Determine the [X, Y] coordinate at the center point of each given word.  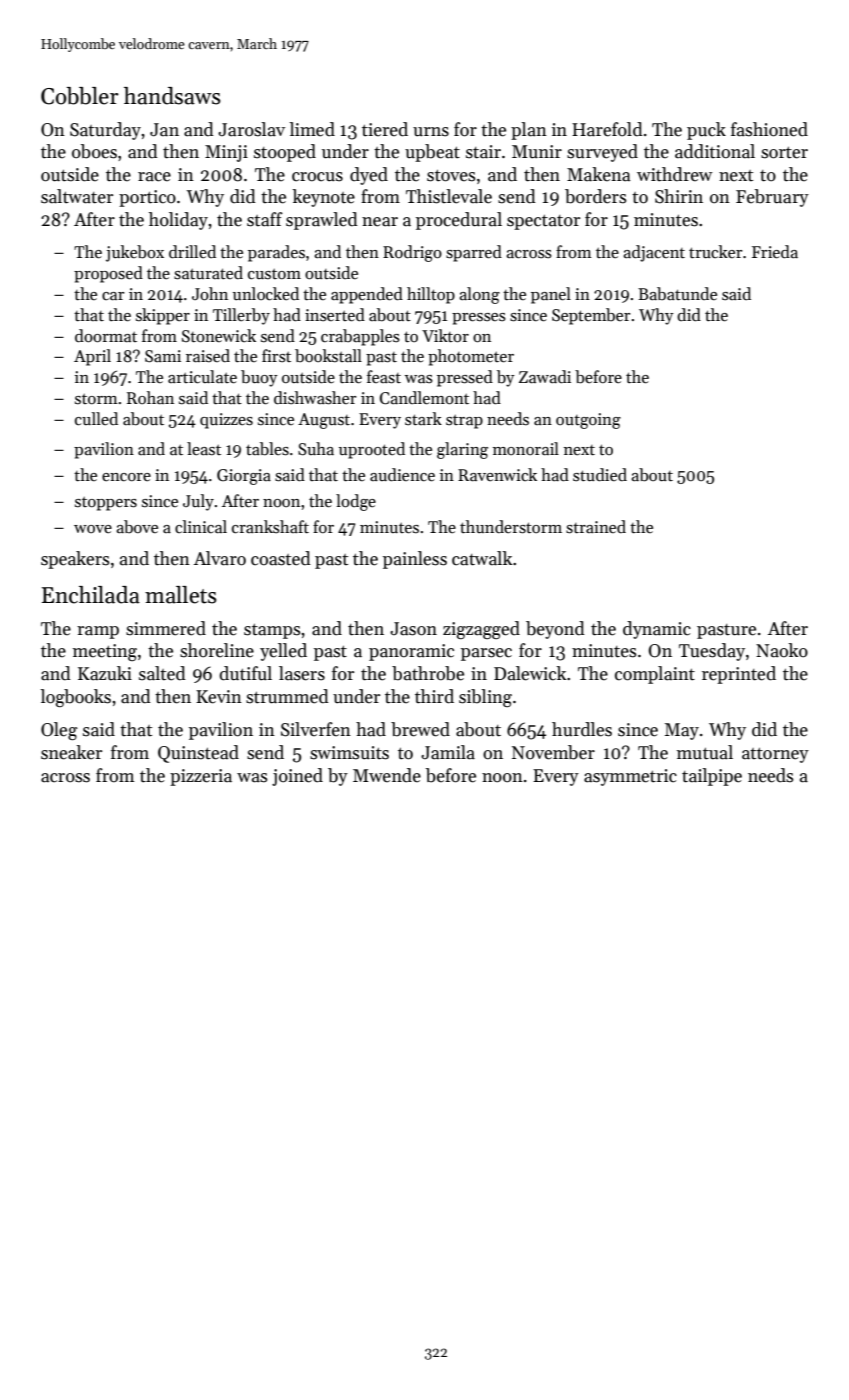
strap [464, 422]
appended [367, 295]
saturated [208, 273]
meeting [105, 652]
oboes [94, 151]
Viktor [445, 336]
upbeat [432, 153]
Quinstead [198, 754]
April [92, 357]
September [591, 316]
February [772, 198]
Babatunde [677, 294]
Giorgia [244, 477]
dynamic [657, 630]
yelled [283, 652]
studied [600, 475]
